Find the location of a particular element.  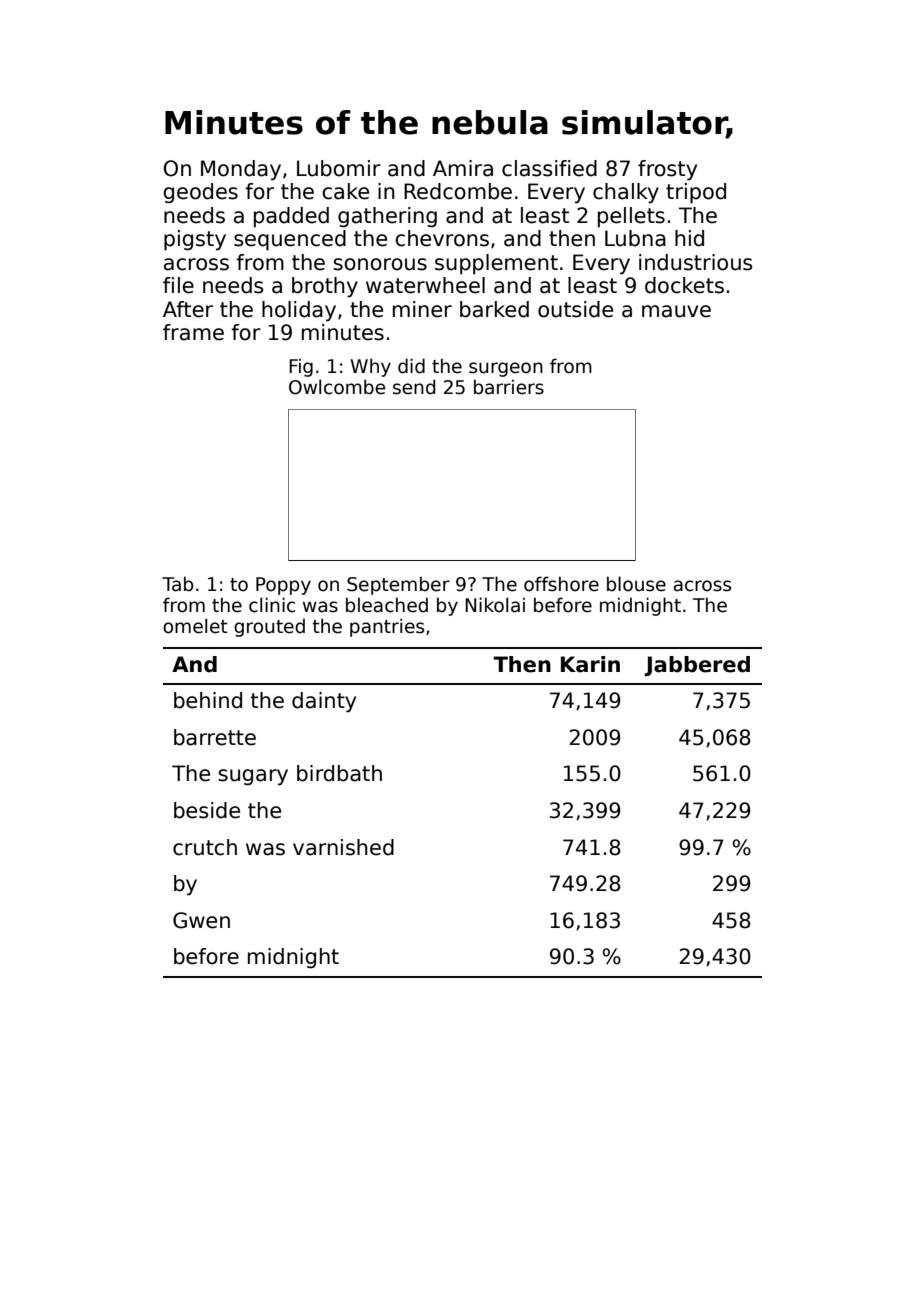

Monday is located at coordinates (241, 170).
